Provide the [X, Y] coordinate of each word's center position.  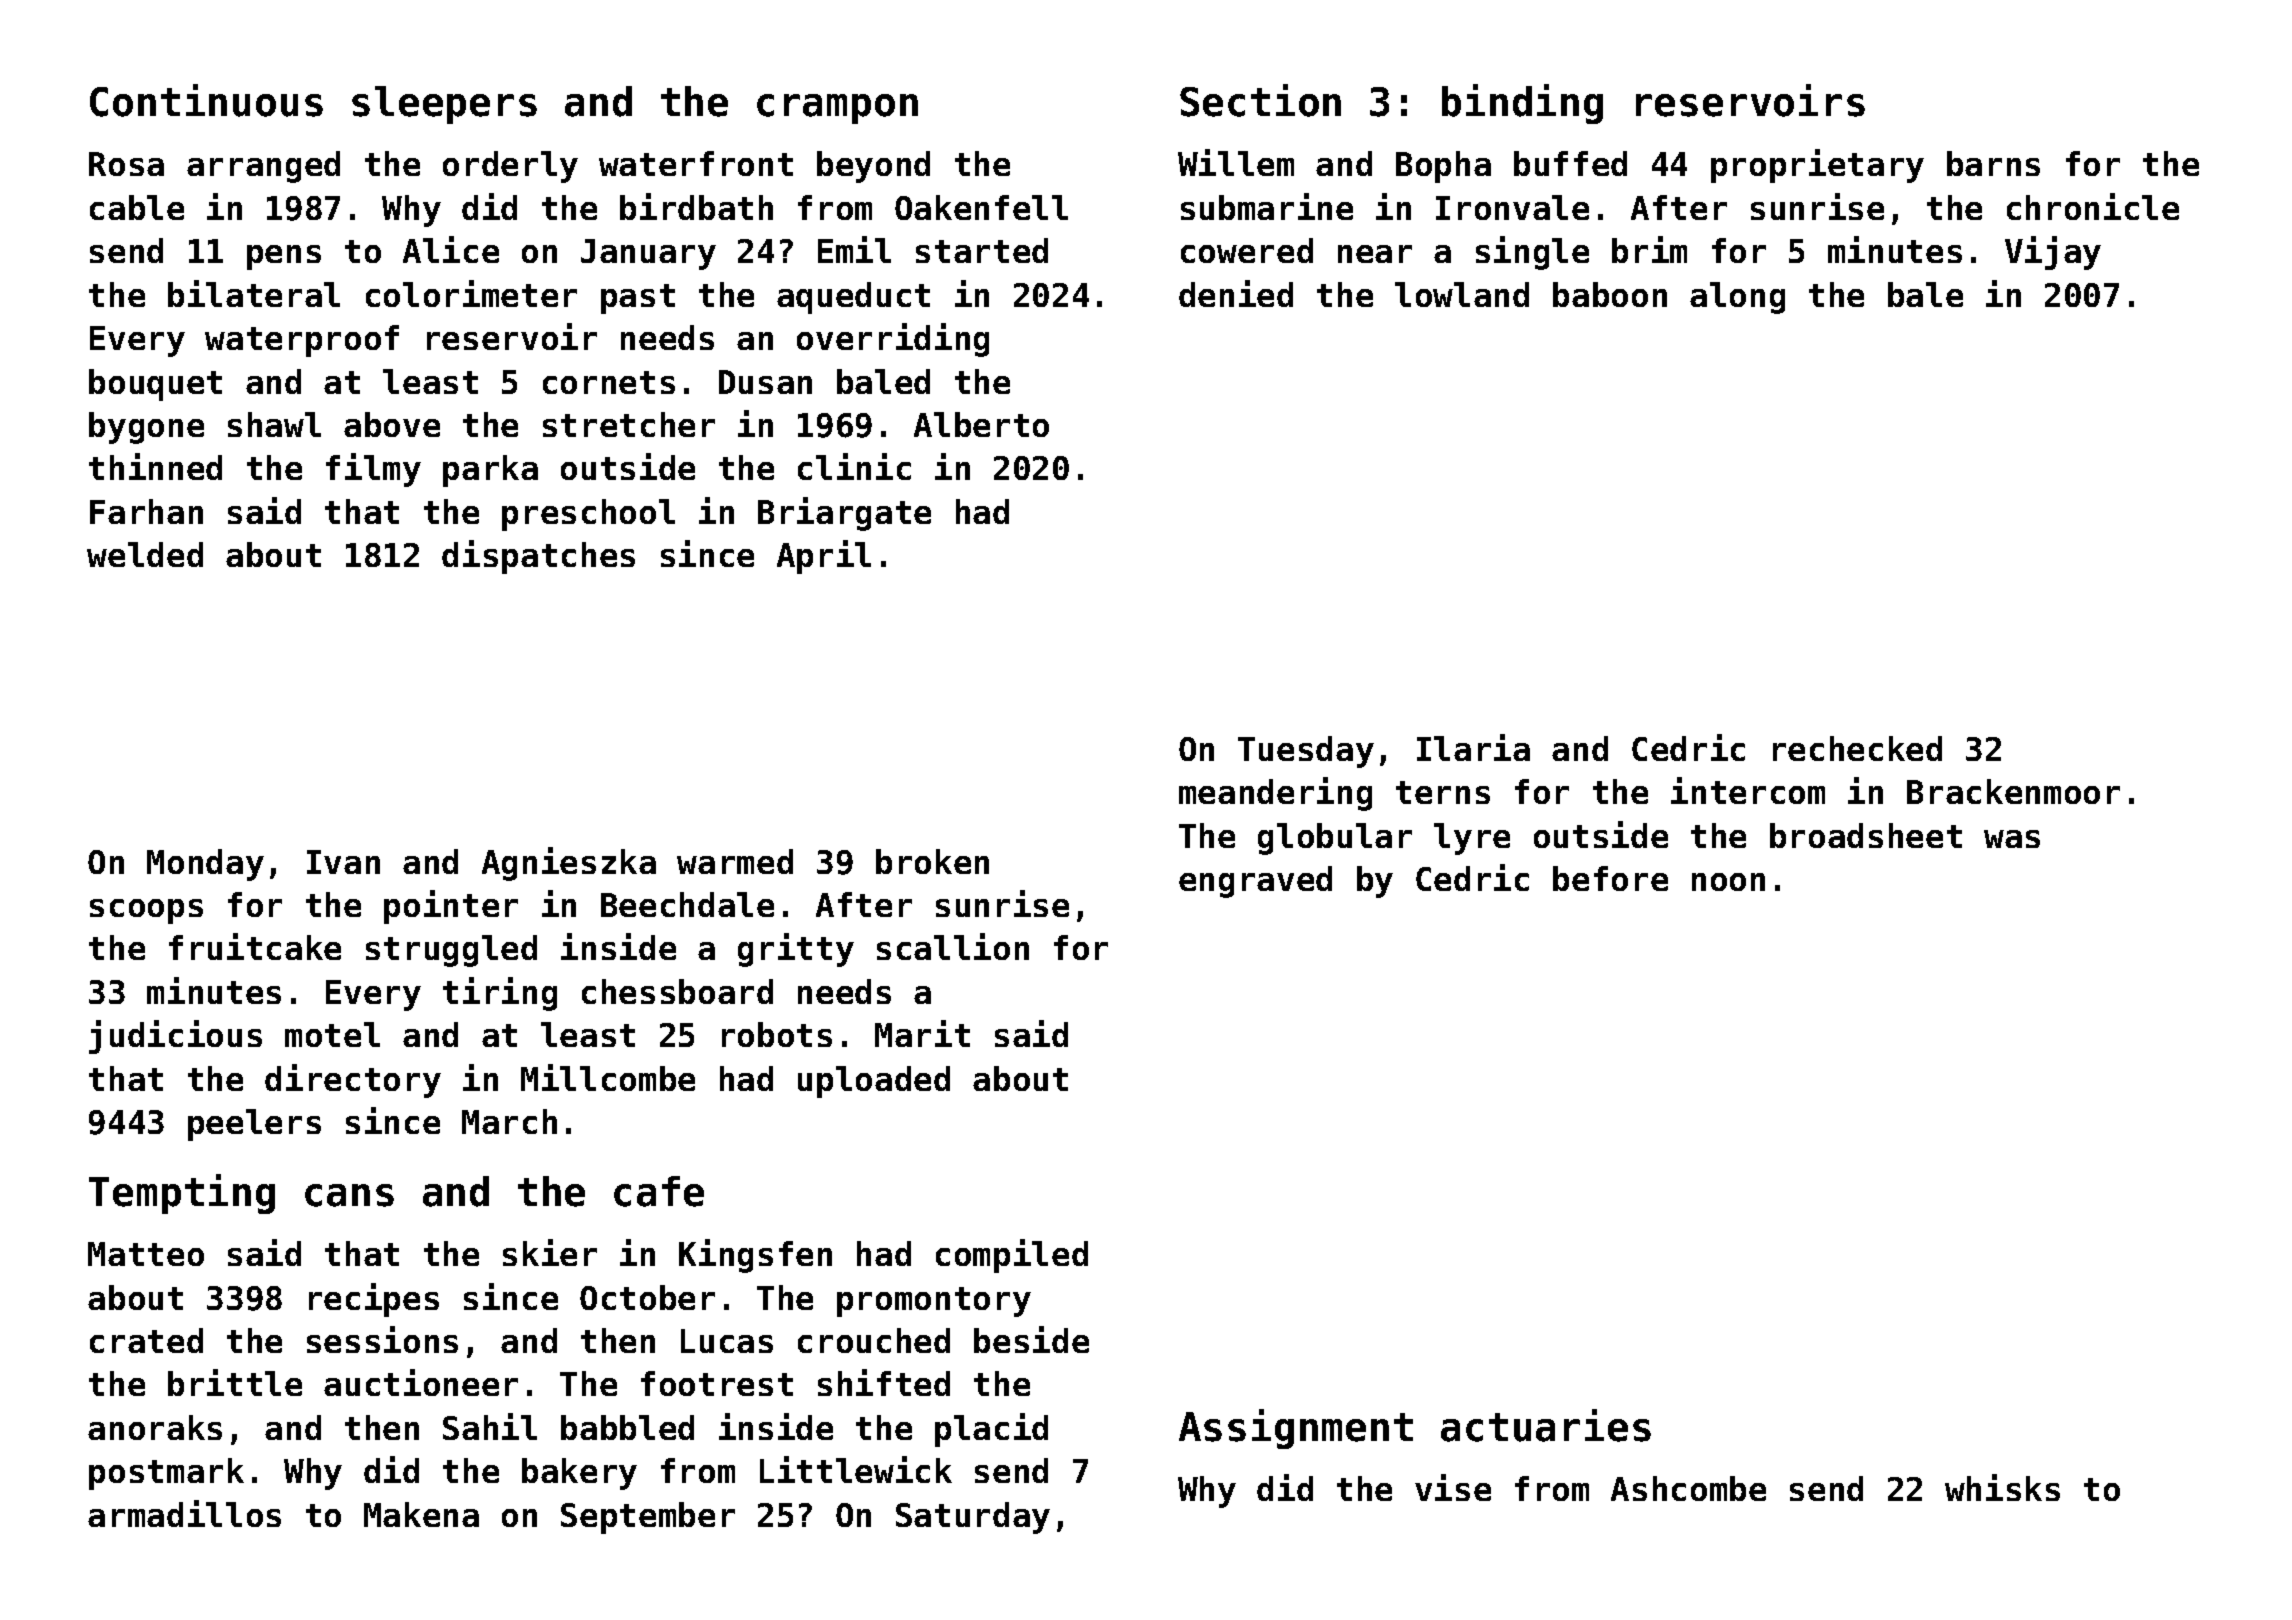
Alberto [981, 424]
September [648, 1518]
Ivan [343, 862]
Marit [922, 1033]
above [392, 424]
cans [349, 1195]
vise [1453, 1487]
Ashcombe [1688, 1488]
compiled [1012, 1256]
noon [1728, 882]
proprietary [1817, 166]
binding [1522, 104]
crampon [837, 109]
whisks [2002, 1487]
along [1737, 298]
